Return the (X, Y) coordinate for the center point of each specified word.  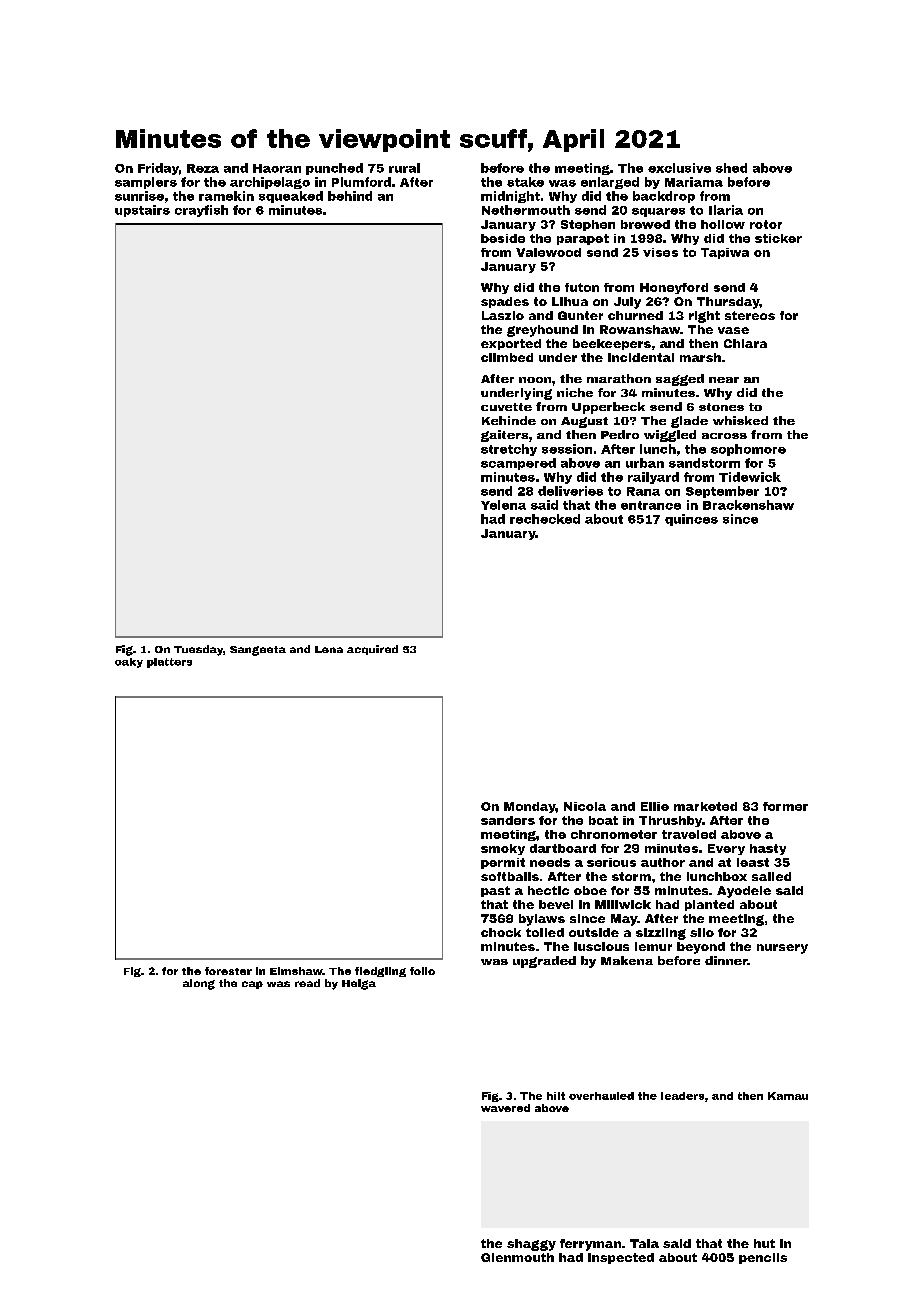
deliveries (570, 491)
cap (252, 985)
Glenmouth (517, 1257)
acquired (372, 650)
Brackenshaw (748, 505)
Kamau (788, 1096)
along (199, 984)
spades (505, 302)
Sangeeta (258, 651)
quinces (691, 520)
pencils (763, 1258)
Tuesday (198, 650)
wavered (505, 1108)
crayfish (201, 211)
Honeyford (674, 288)
